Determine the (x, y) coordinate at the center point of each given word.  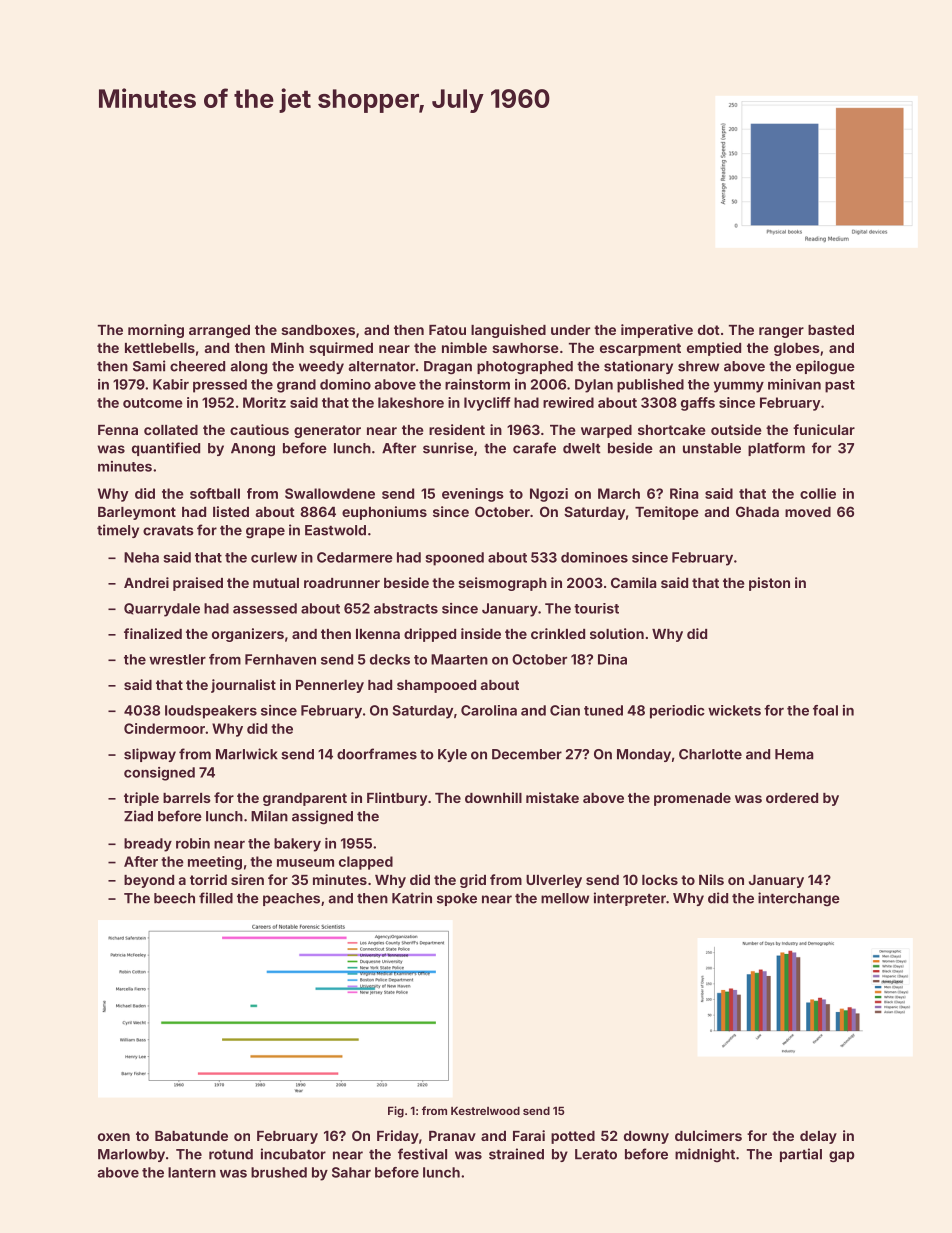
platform (776, 449)
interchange (799, 899)
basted (831, 330)
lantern (192, 1172)
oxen (114, 1137)
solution (617, 633)
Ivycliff (487, 404)
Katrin (412, 898)
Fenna (118, 430)
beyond (149, 881)
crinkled (558, 633)
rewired (568, 402)
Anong (253, 450)
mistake (552, 797)
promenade (692, 799)
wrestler (177, 659)
